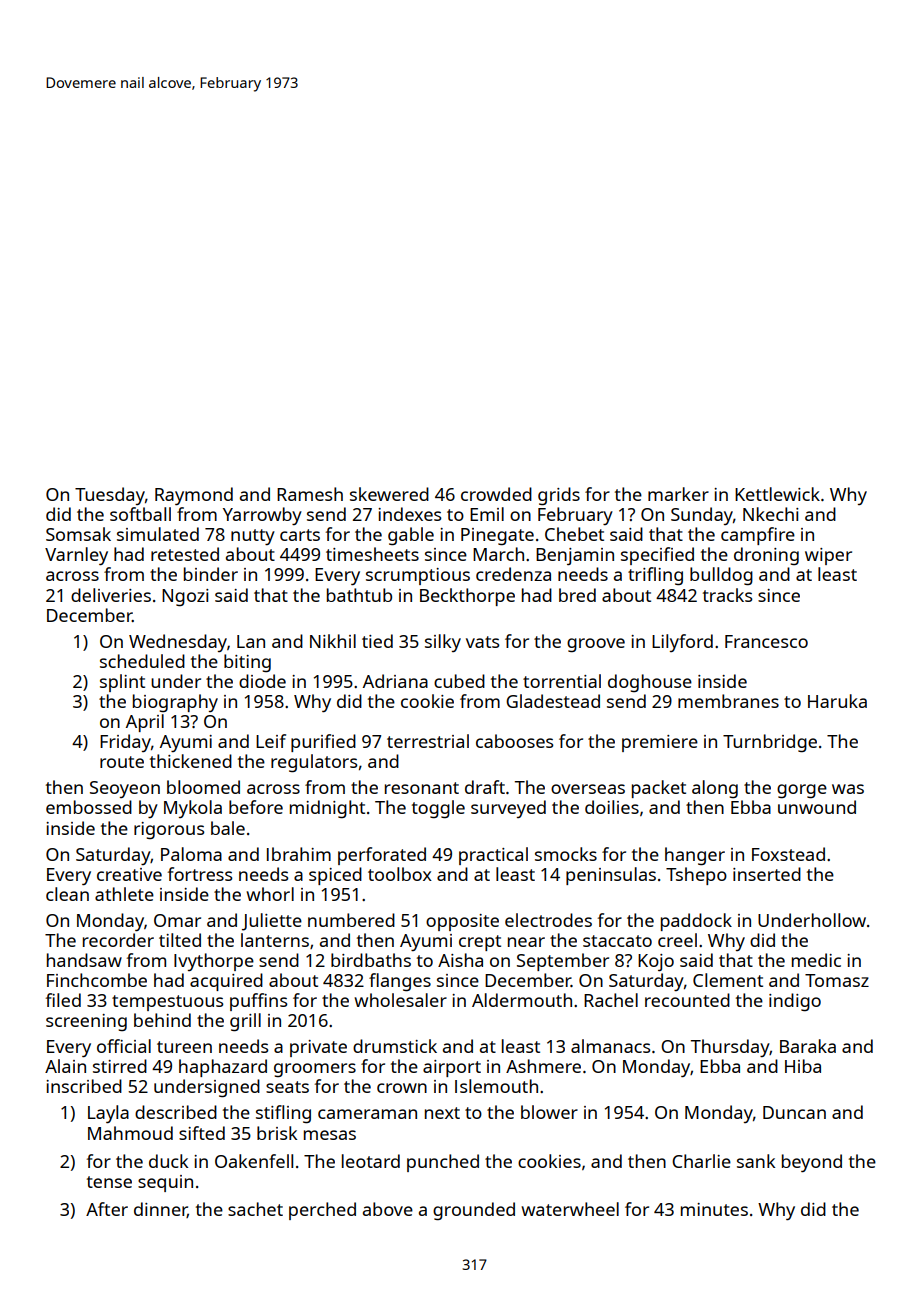 The width and height of the document is (924, 1314). I want to click on flanges, so click(400, 982).
